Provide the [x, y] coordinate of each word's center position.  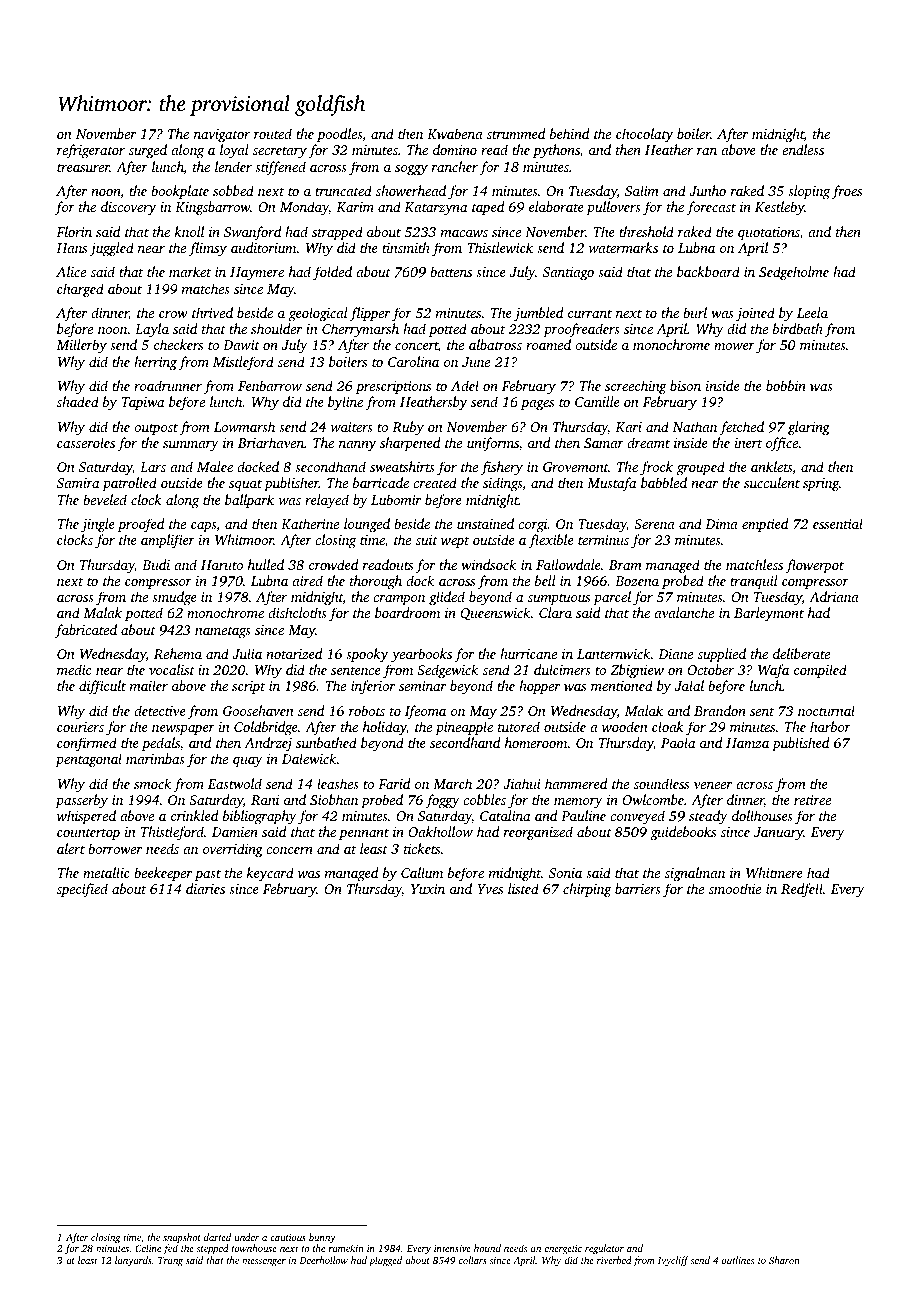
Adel [465, 385]
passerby [81, 801]
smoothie [735, 888]
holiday [385, 728]
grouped [701, 468]
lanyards [133, 1261]
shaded [78, 401]
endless [803, 149]
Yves [490, 889]
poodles [339, 135]
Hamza [747, 743]
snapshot [182, 1238]
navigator [222, 135]
